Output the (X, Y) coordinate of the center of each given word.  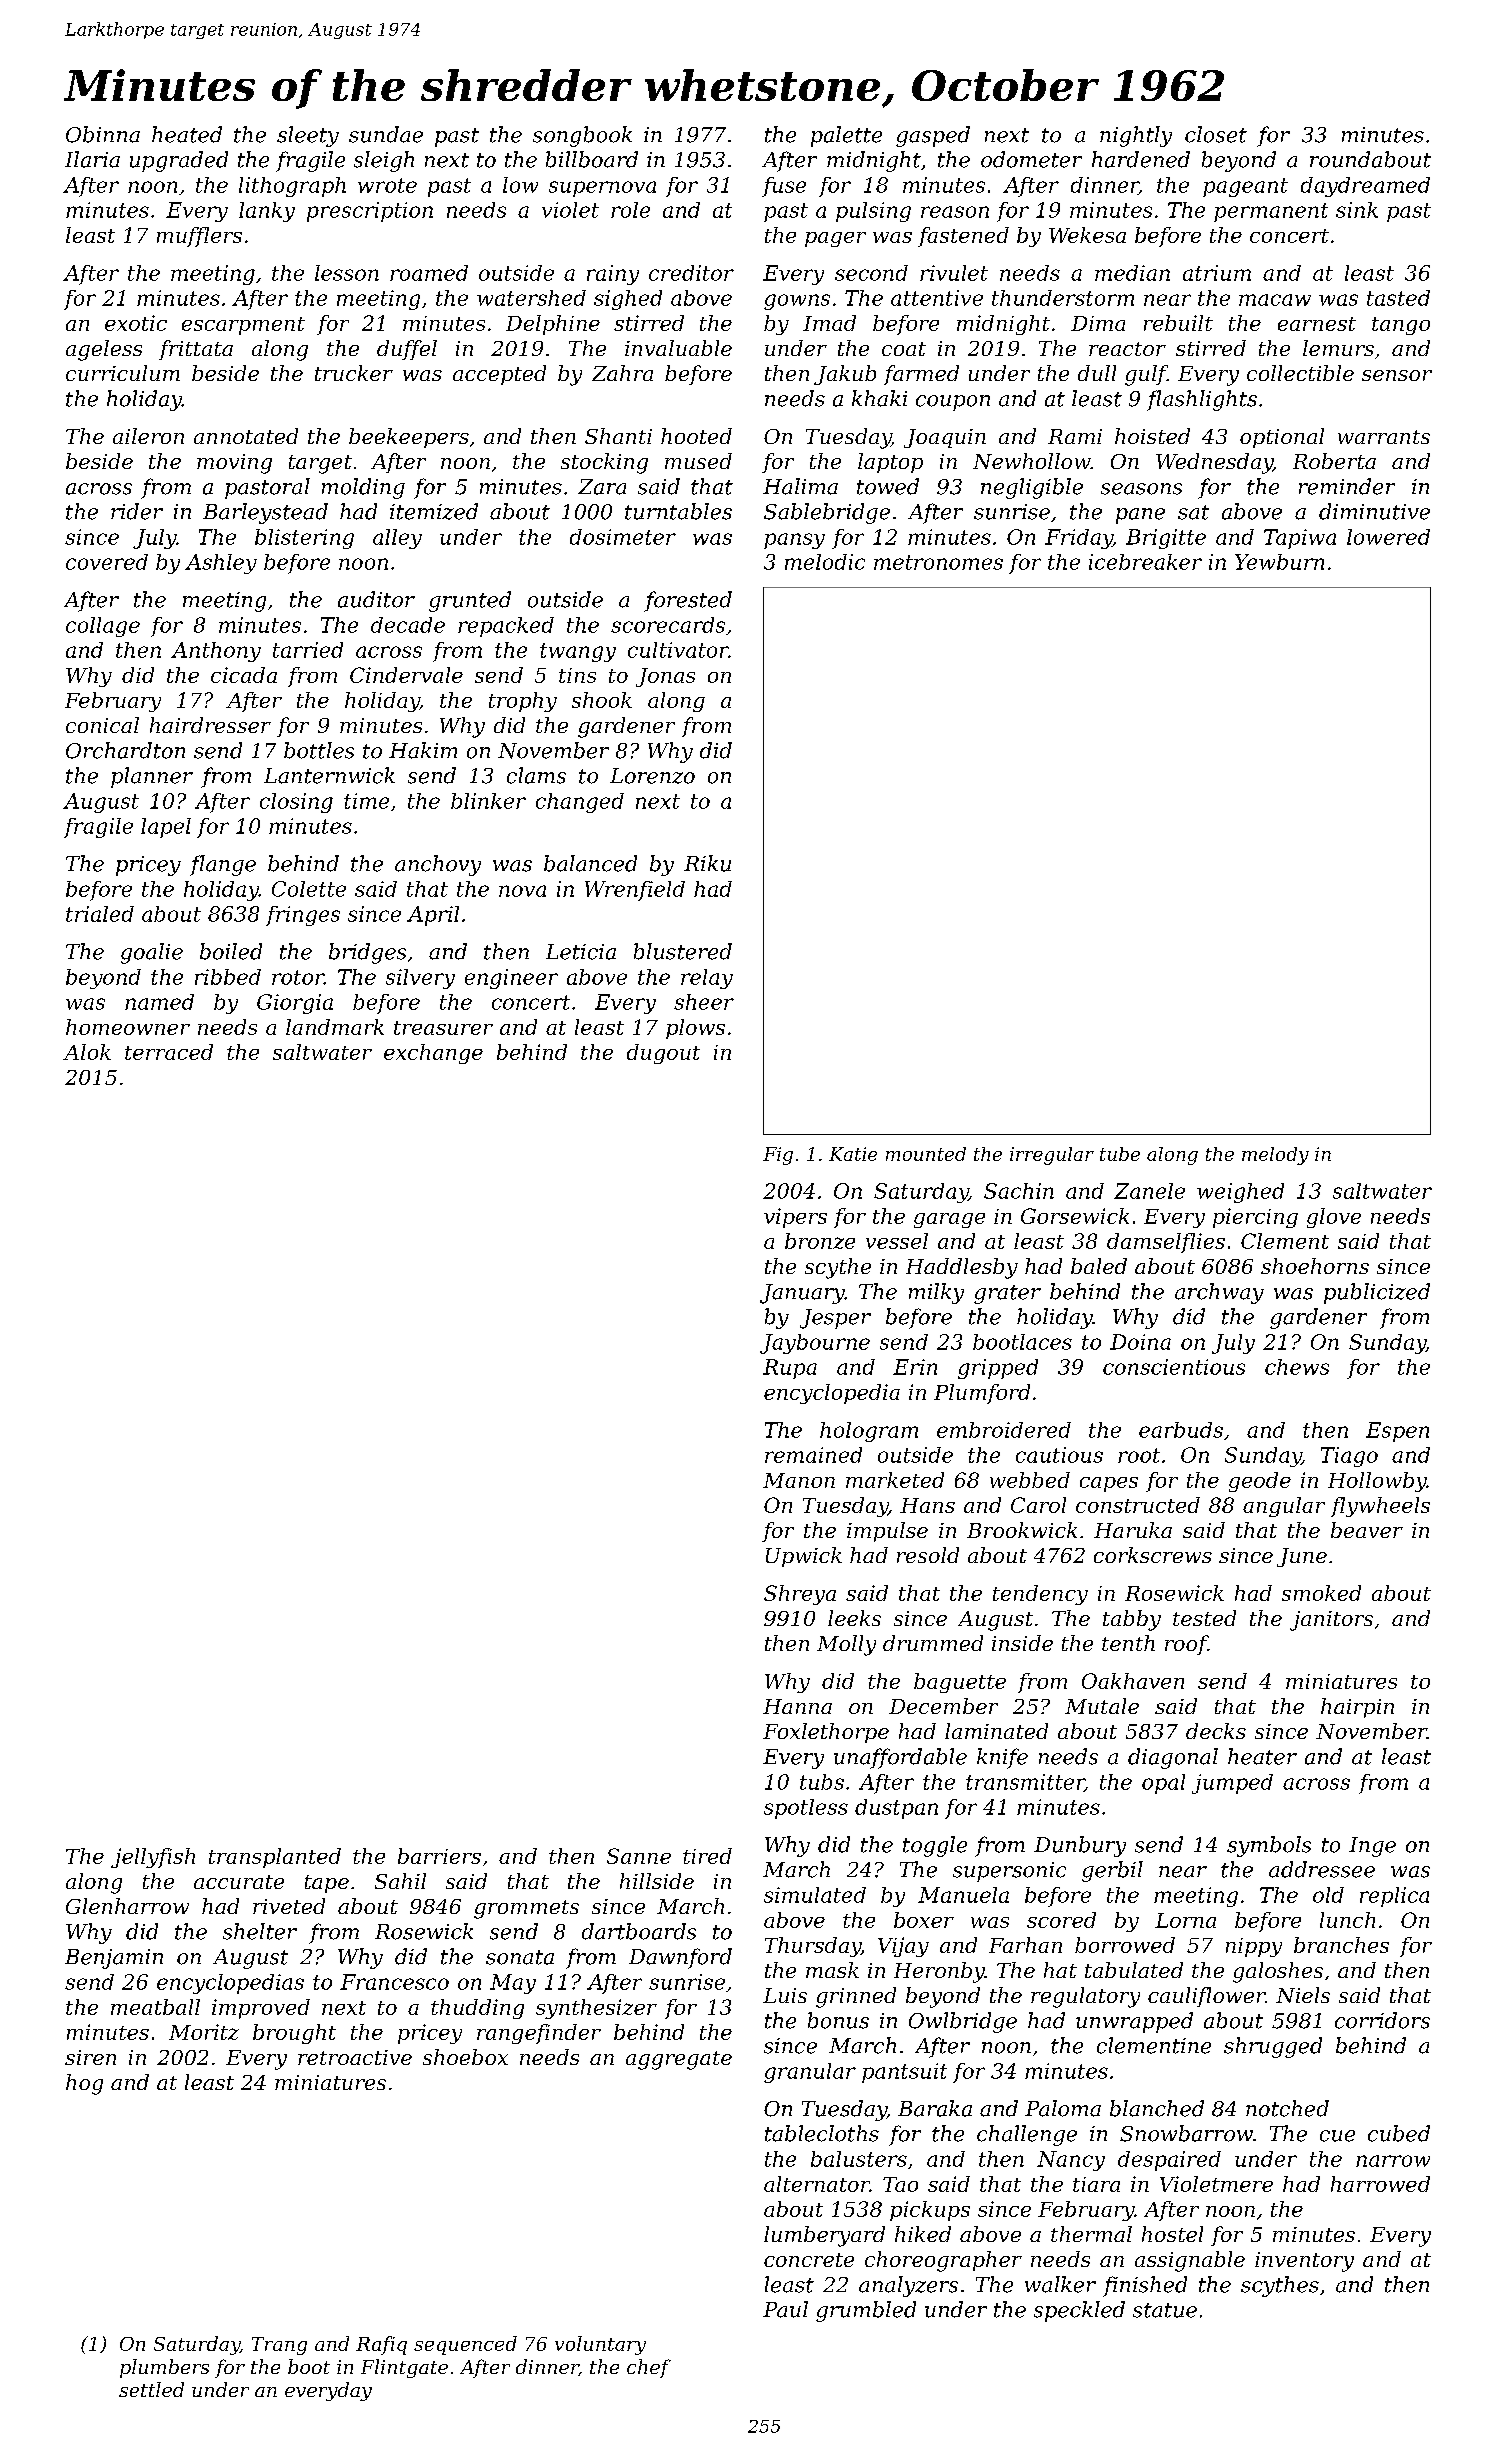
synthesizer (596, 2009)
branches (1341, 1945)
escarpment (243, 326)
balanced (590, 863)
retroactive (355, 2057)
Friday (1079, 539)
